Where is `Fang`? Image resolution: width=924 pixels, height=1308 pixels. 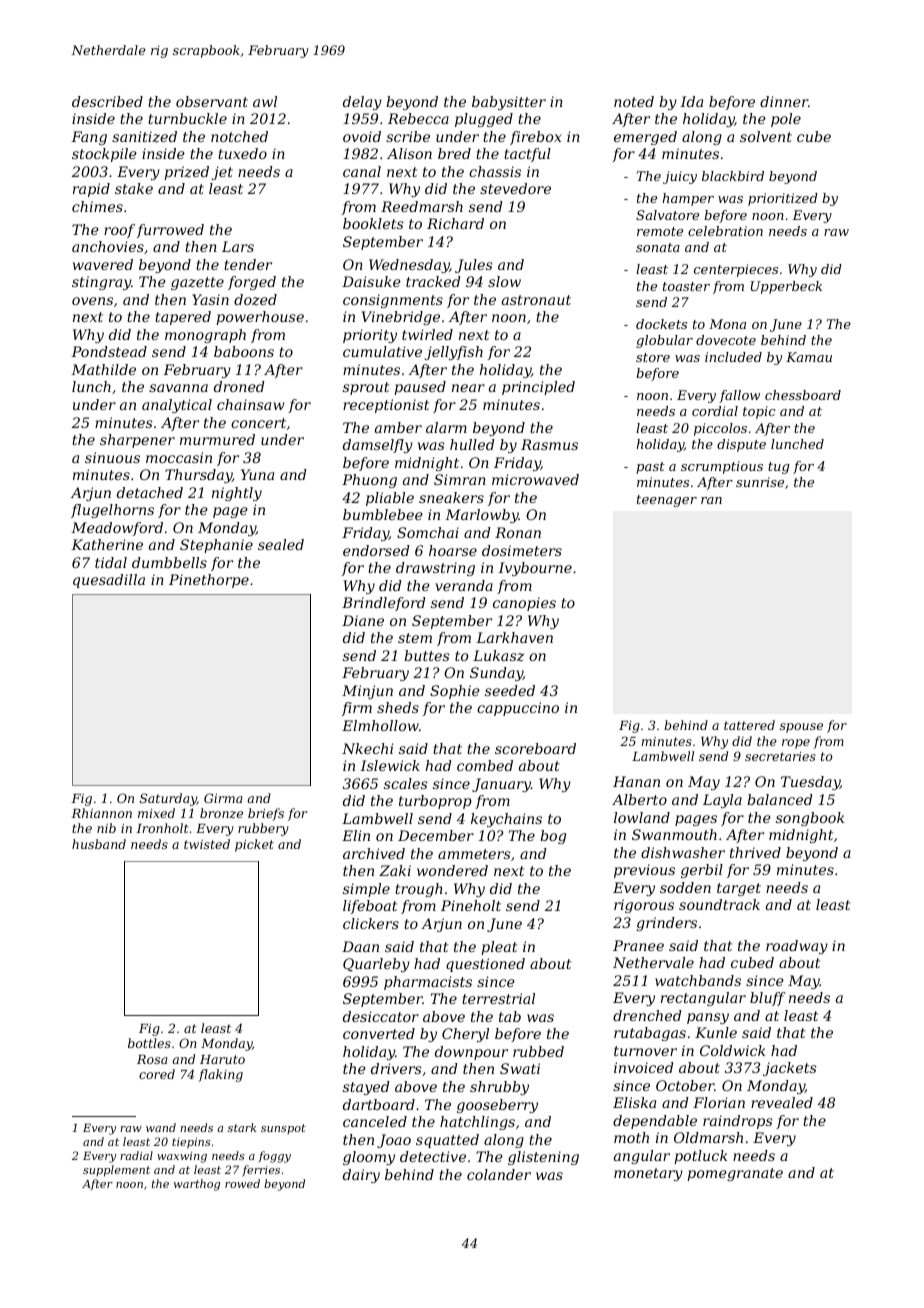 Fang is located at coordinates (89, 138).
